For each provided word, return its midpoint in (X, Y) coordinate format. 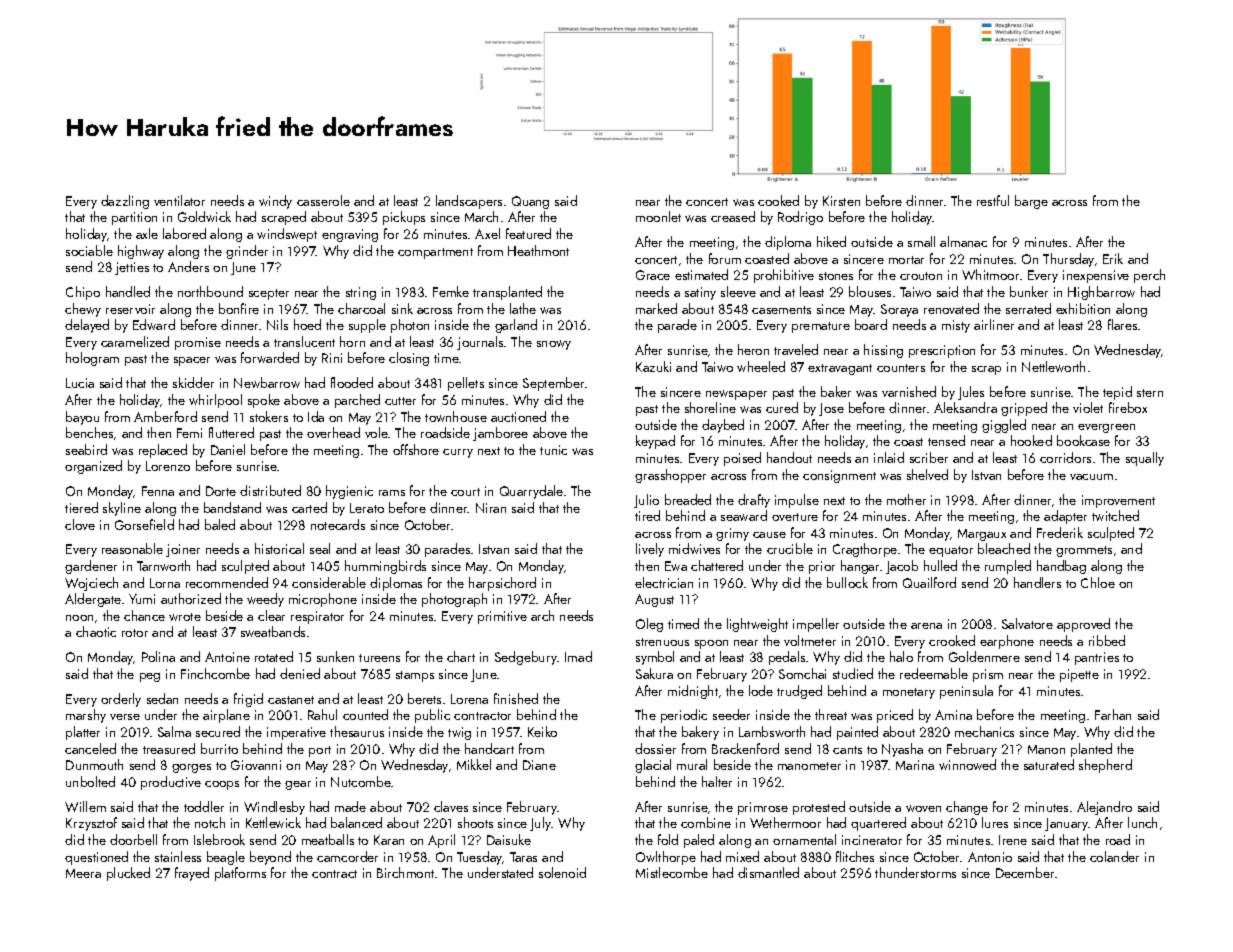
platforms (240, 874)
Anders (188, 266)
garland (516, 326)
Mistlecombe (672, 872)
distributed (270, 490)
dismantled (768, 872)
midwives (694, 548)
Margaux (982, 535)
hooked (1031, 440)
